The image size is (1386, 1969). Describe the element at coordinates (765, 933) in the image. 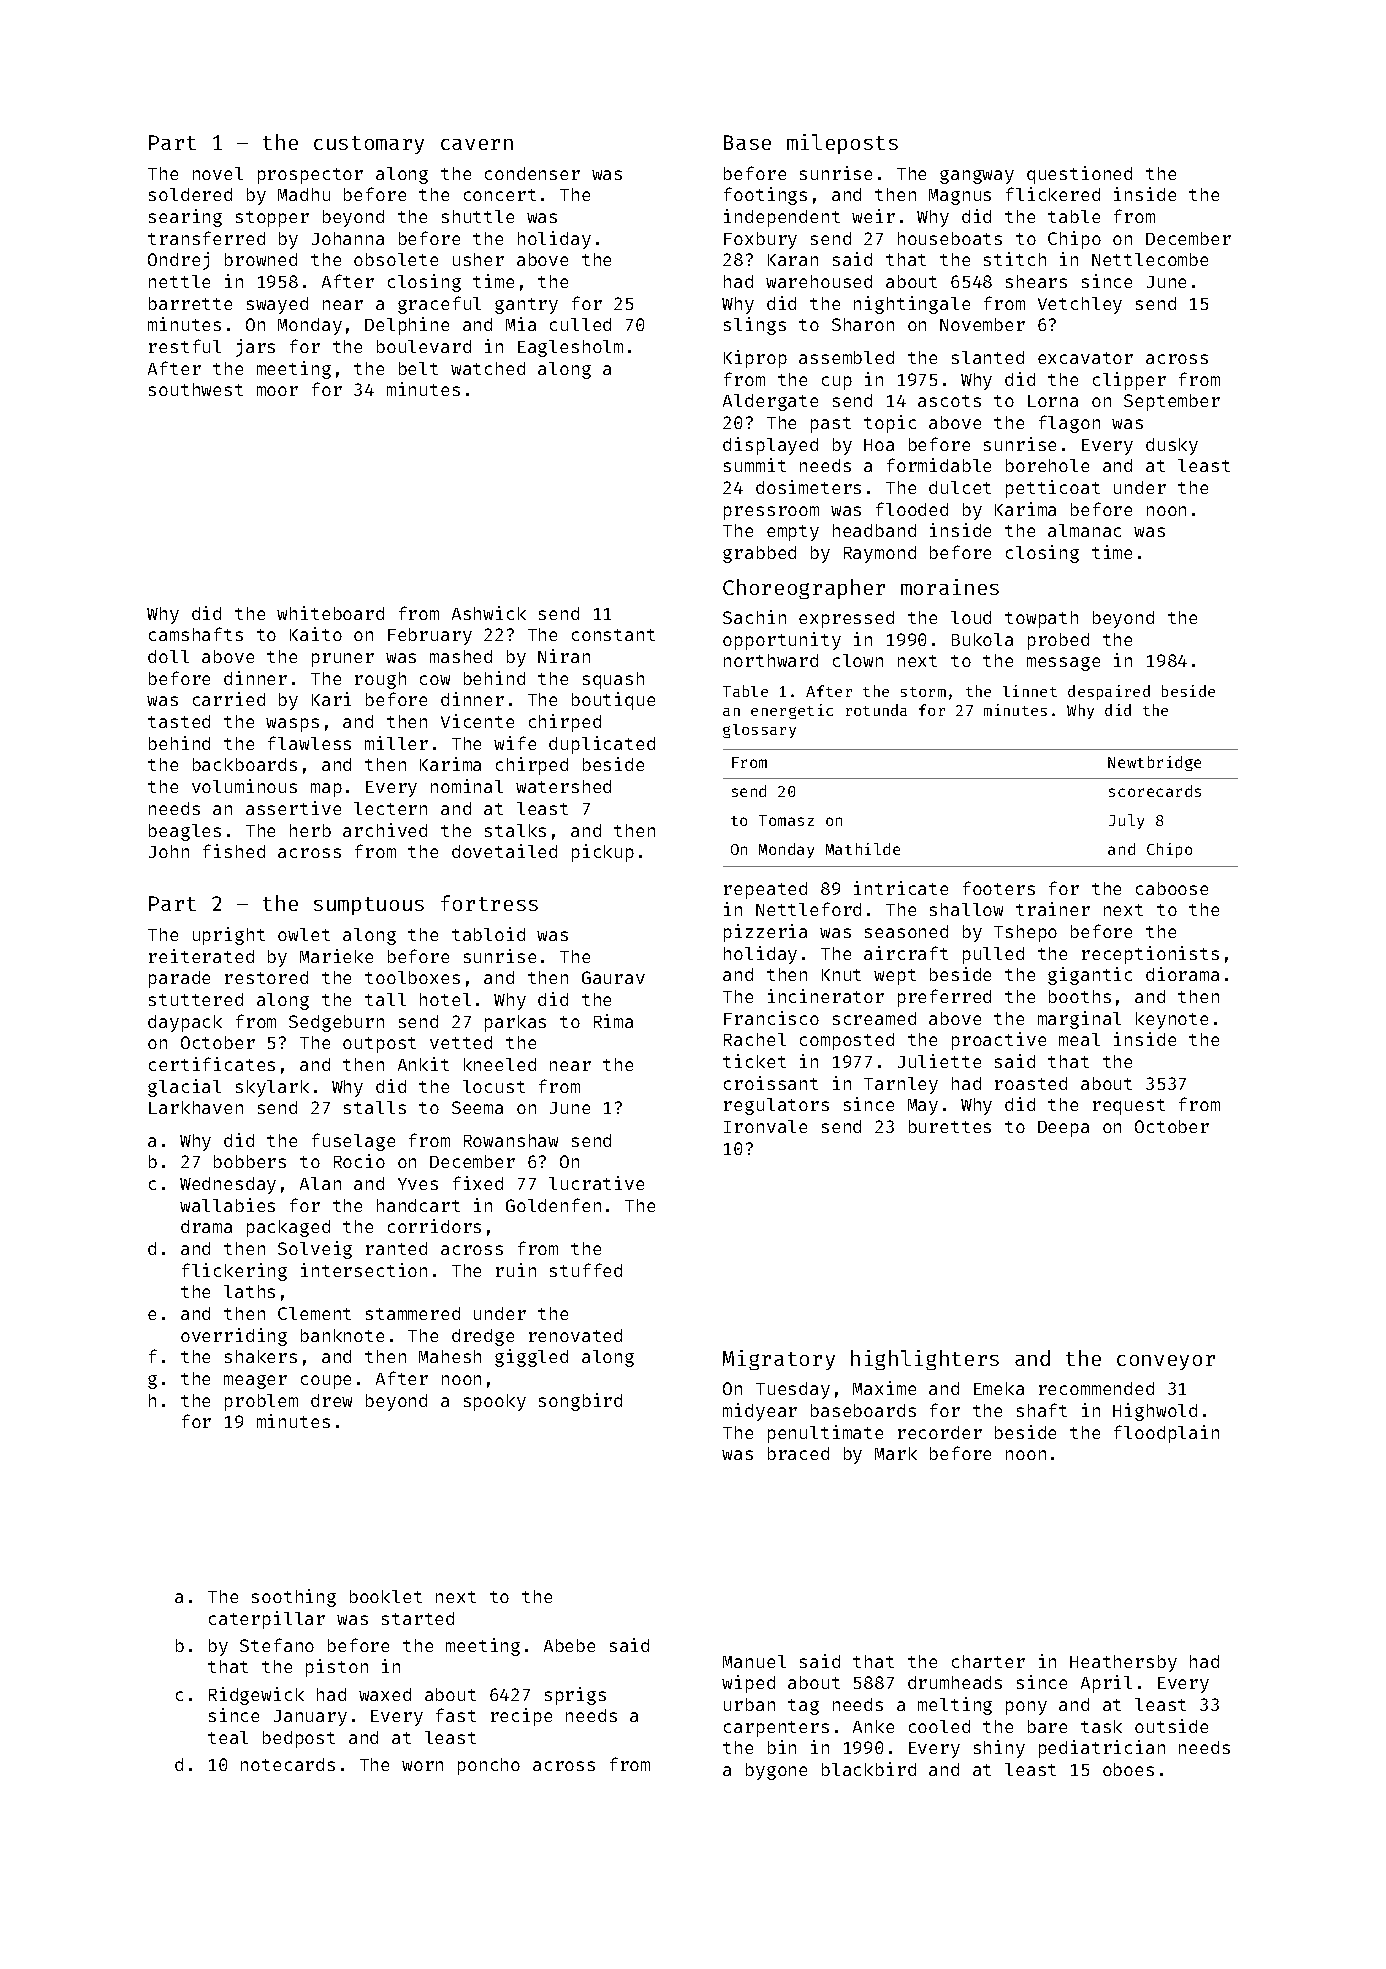

I see `pizzeria` at that location.
